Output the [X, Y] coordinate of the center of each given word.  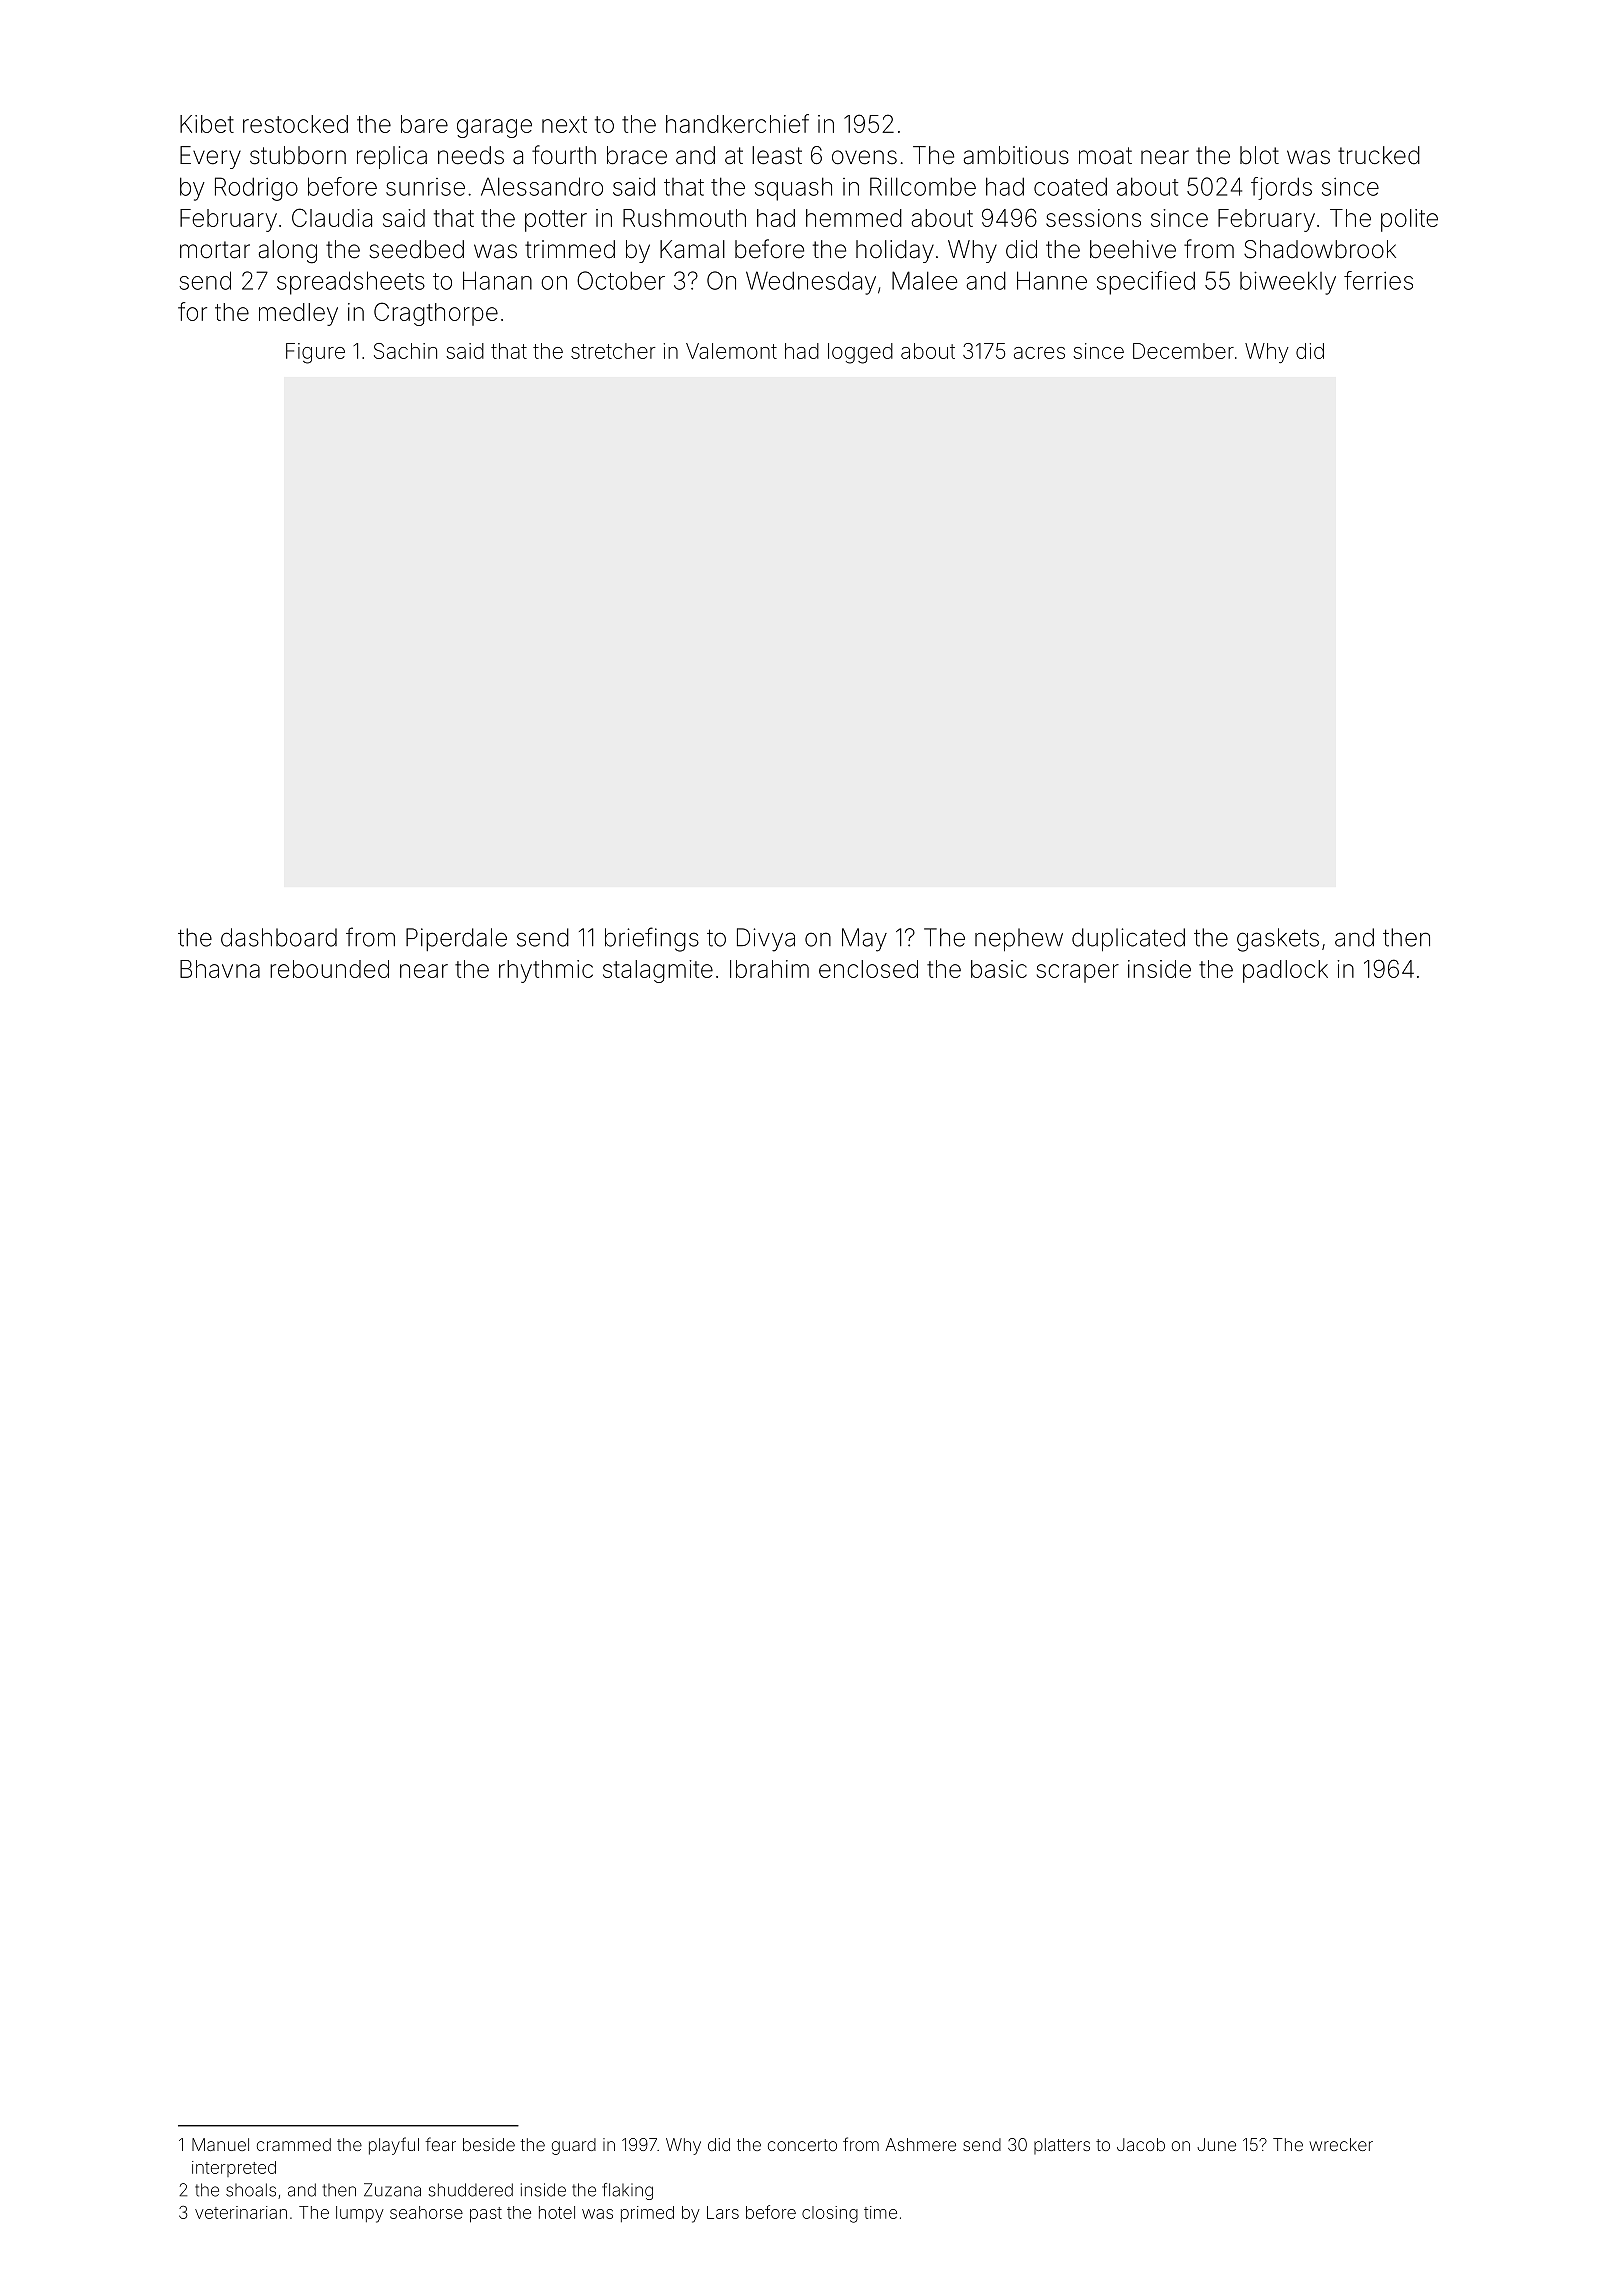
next [564, 124]
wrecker [1341, 2144]
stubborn [298, 155]
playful [394, 2146]
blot [1259, 155]
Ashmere [920, 2144]
